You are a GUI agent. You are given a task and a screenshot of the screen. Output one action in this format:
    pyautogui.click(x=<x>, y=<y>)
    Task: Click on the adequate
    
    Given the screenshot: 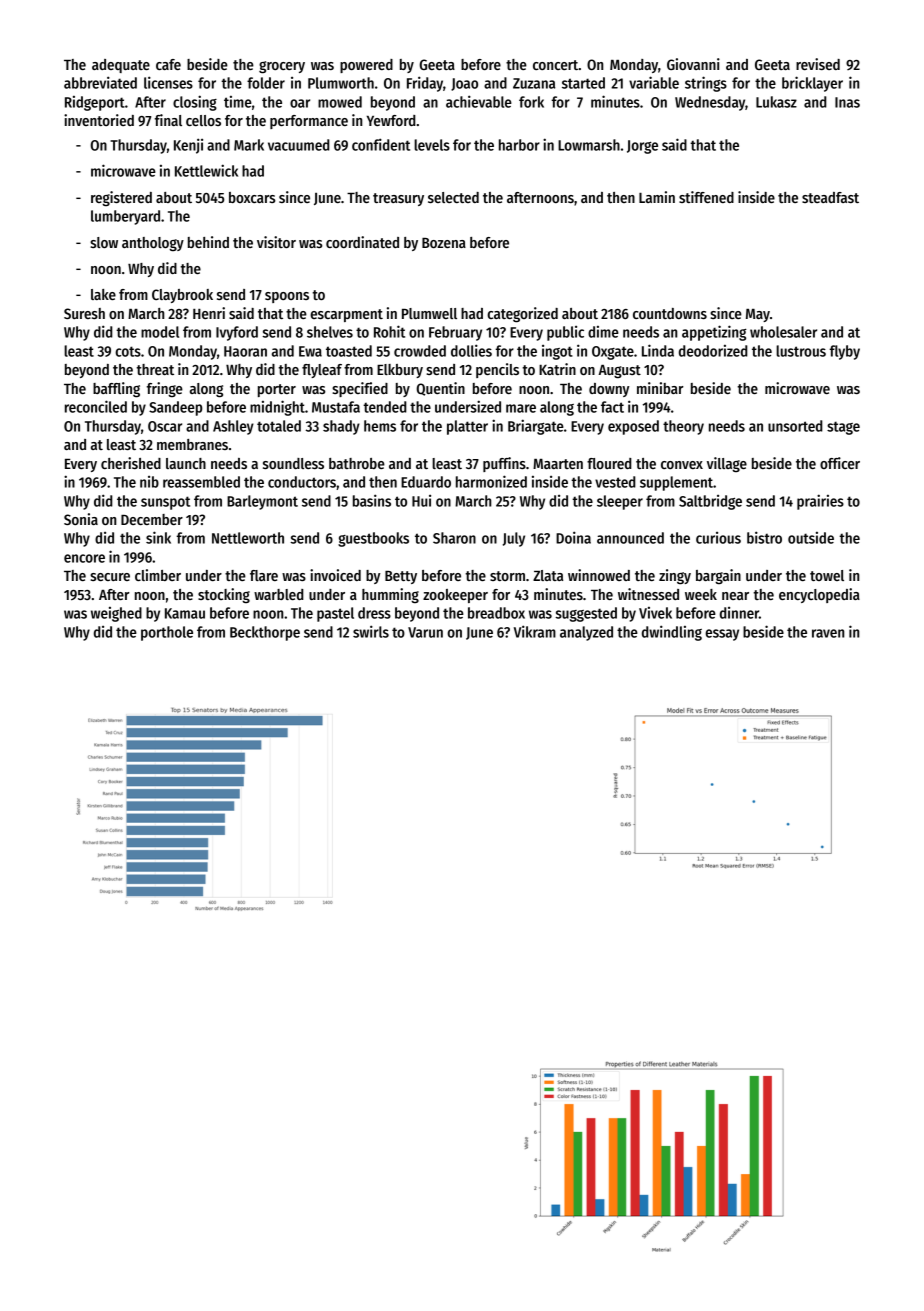 What is the action you would take?
    pyautogui.click(x=121, y=66)
